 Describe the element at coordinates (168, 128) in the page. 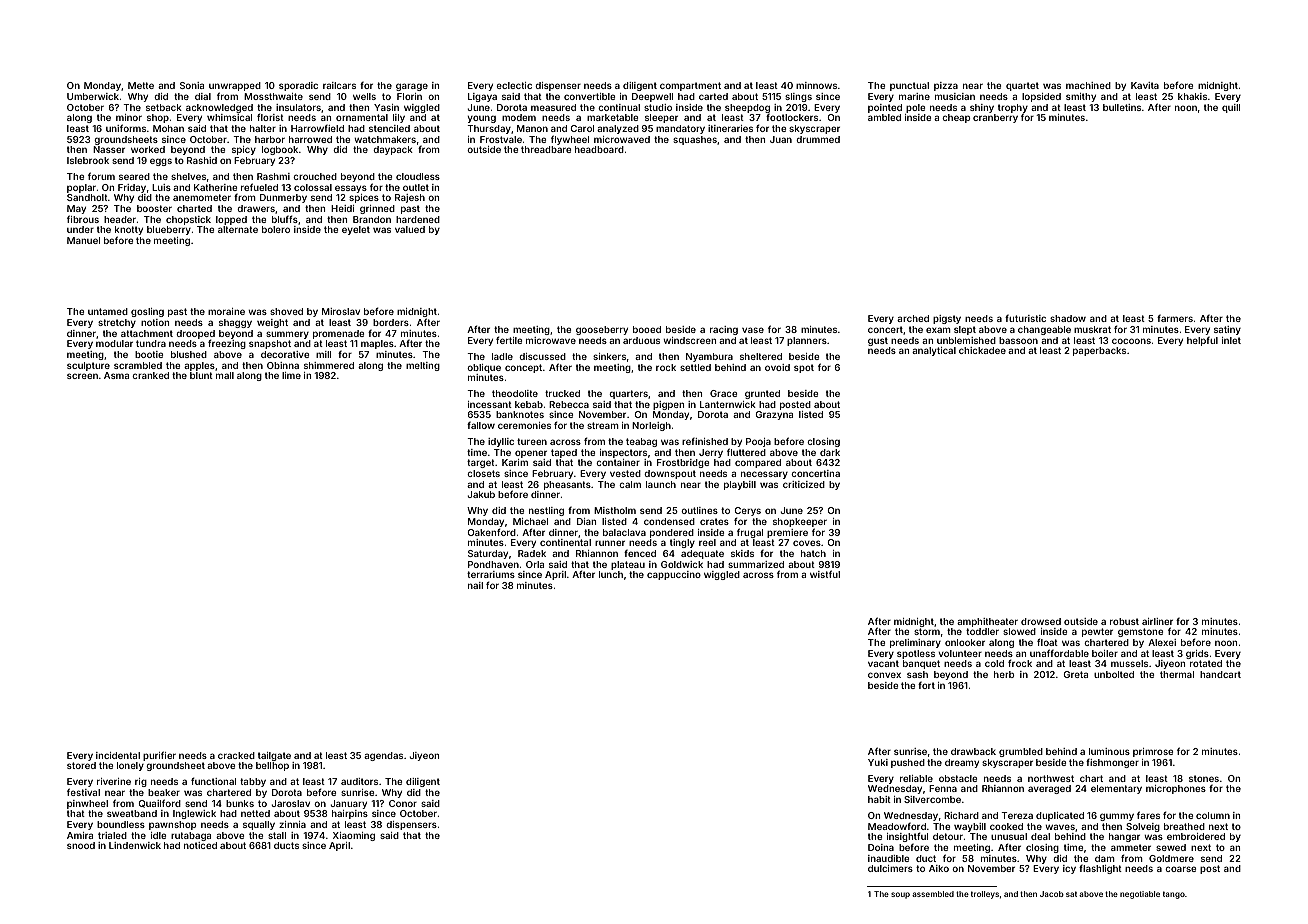

I see `Mohan` at that location.
